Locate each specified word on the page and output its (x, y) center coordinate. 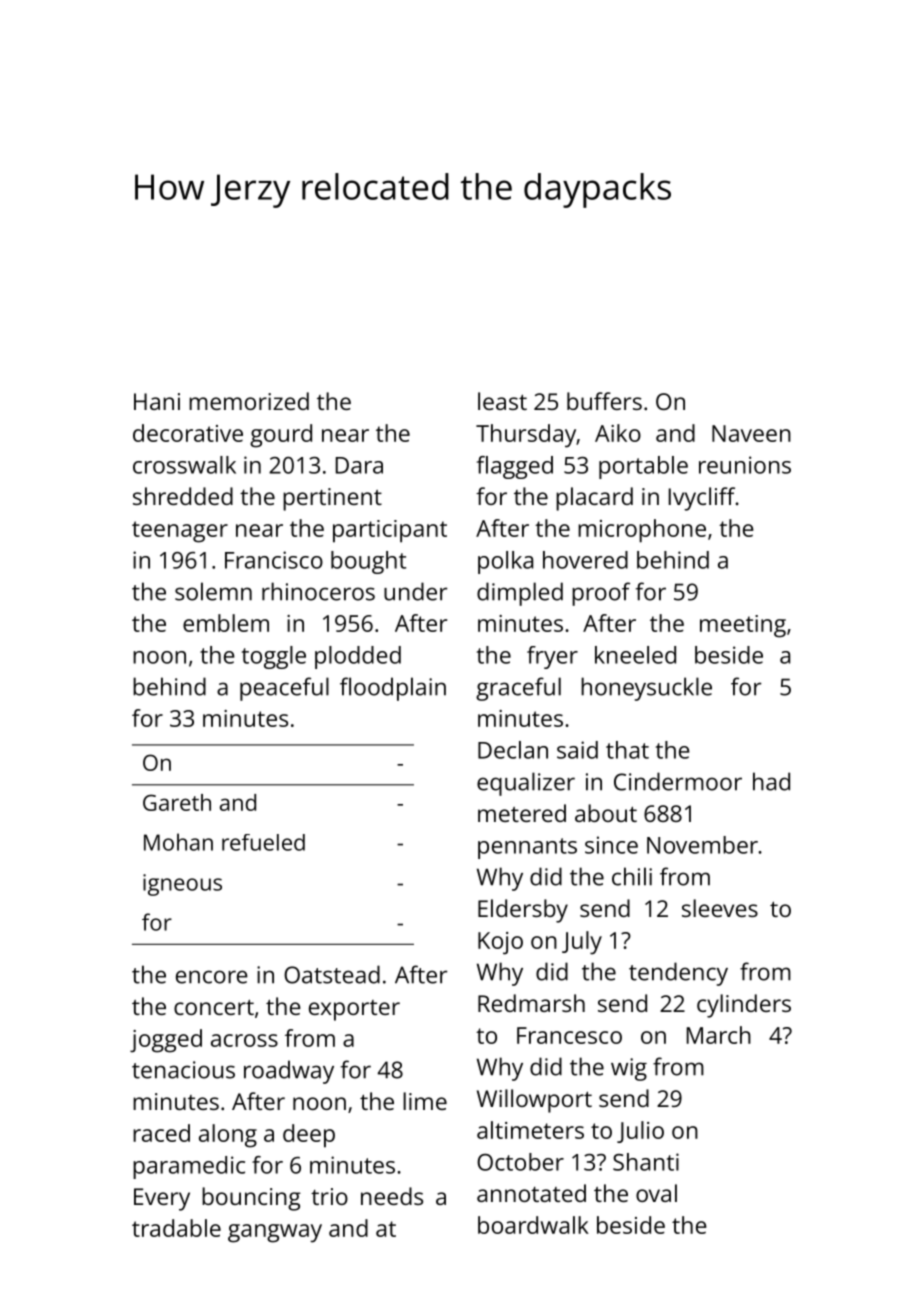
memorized (249, 401)
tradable (176, 1228)
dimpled (520, 594)
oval (656, 1193)
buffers (604, 401)
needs (392, 1196)
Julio (640, 1132)
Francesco (569, 1035)
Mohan (178, 842)
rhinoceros (318, 591)
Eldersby (523, 911)
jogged (166, 1041)
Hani (157, 401)
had (771, 781)
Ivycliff (702, 499)
